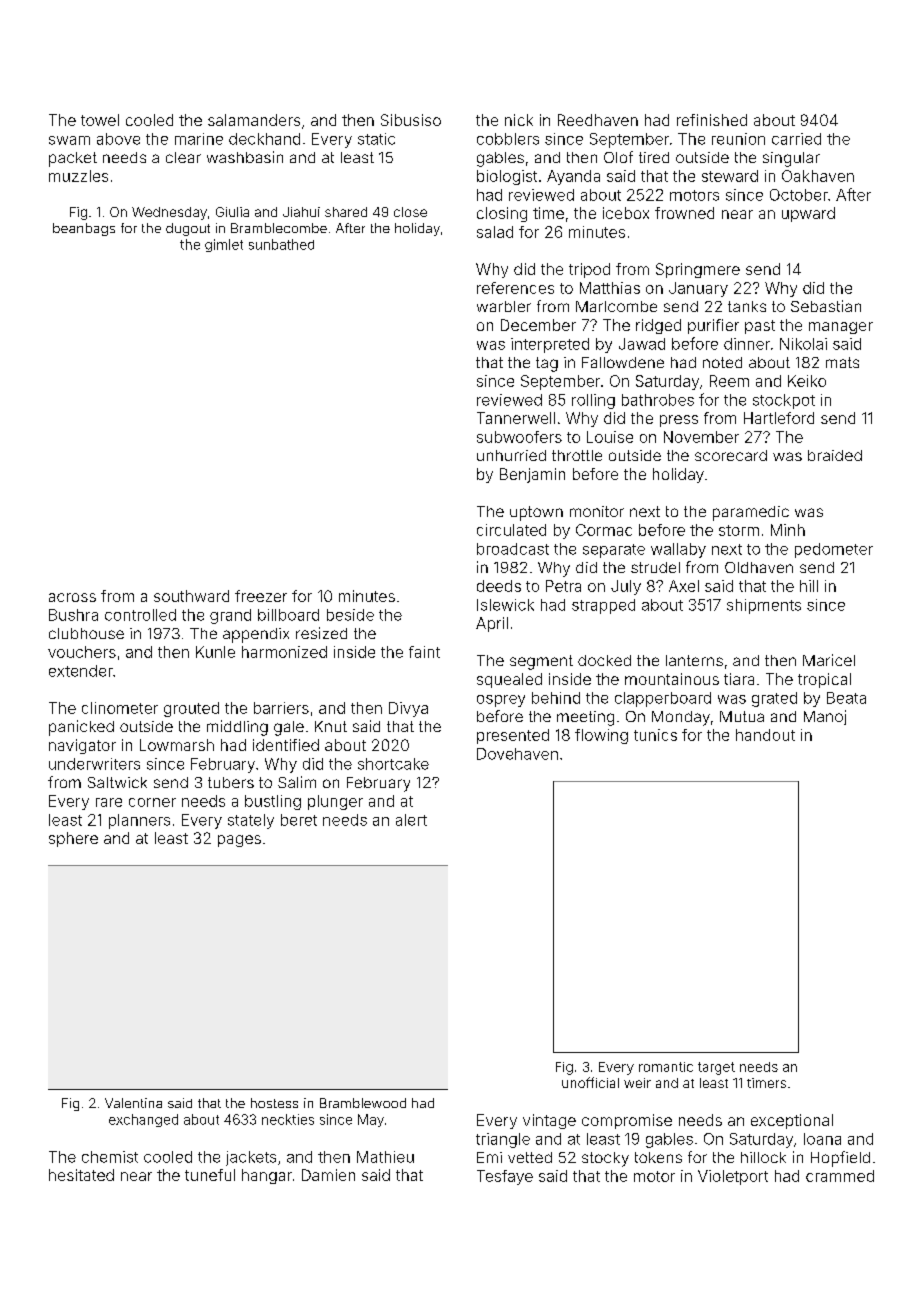  I want to click on southward, so click(191, 596).
